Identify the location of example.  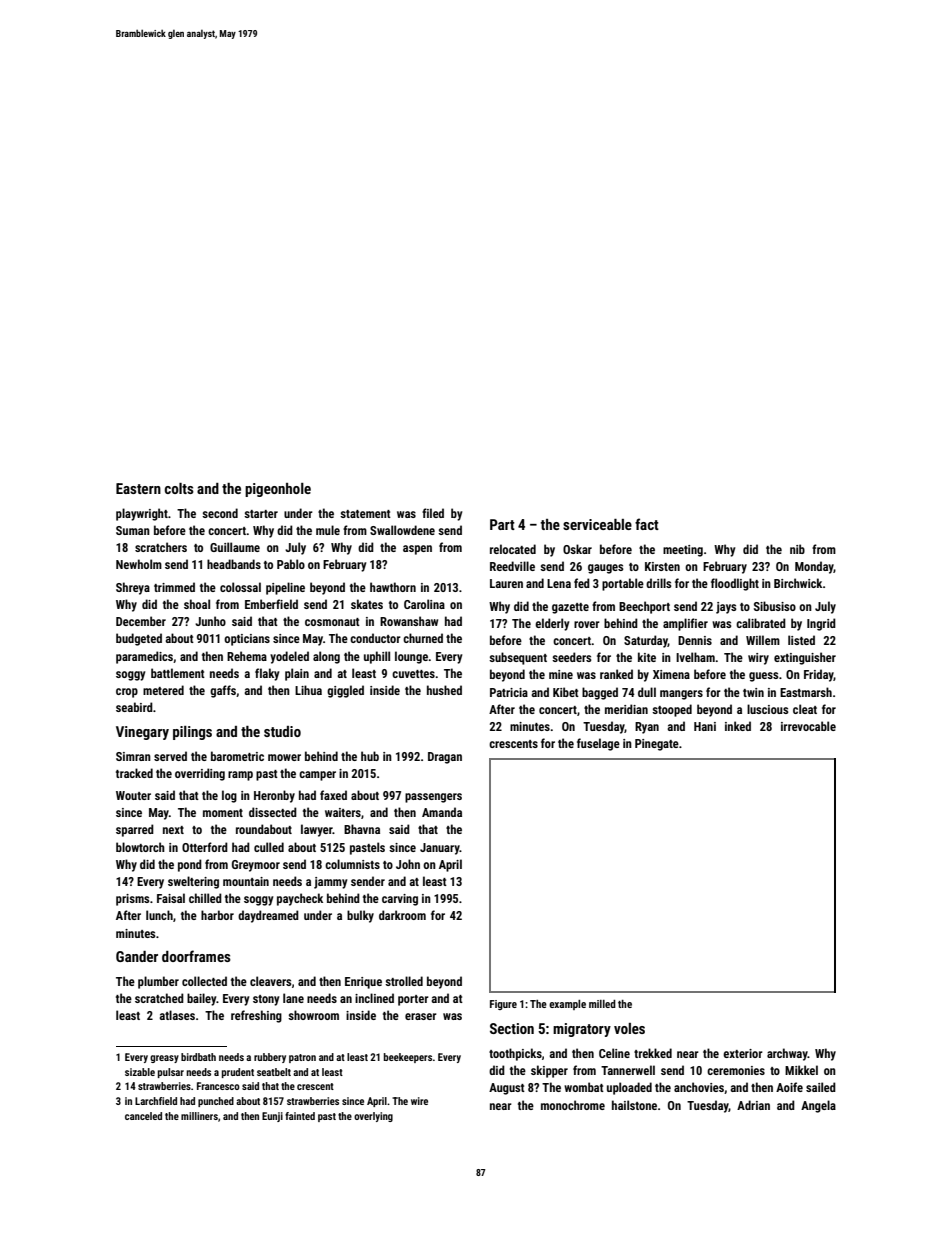
(567, 1005).
